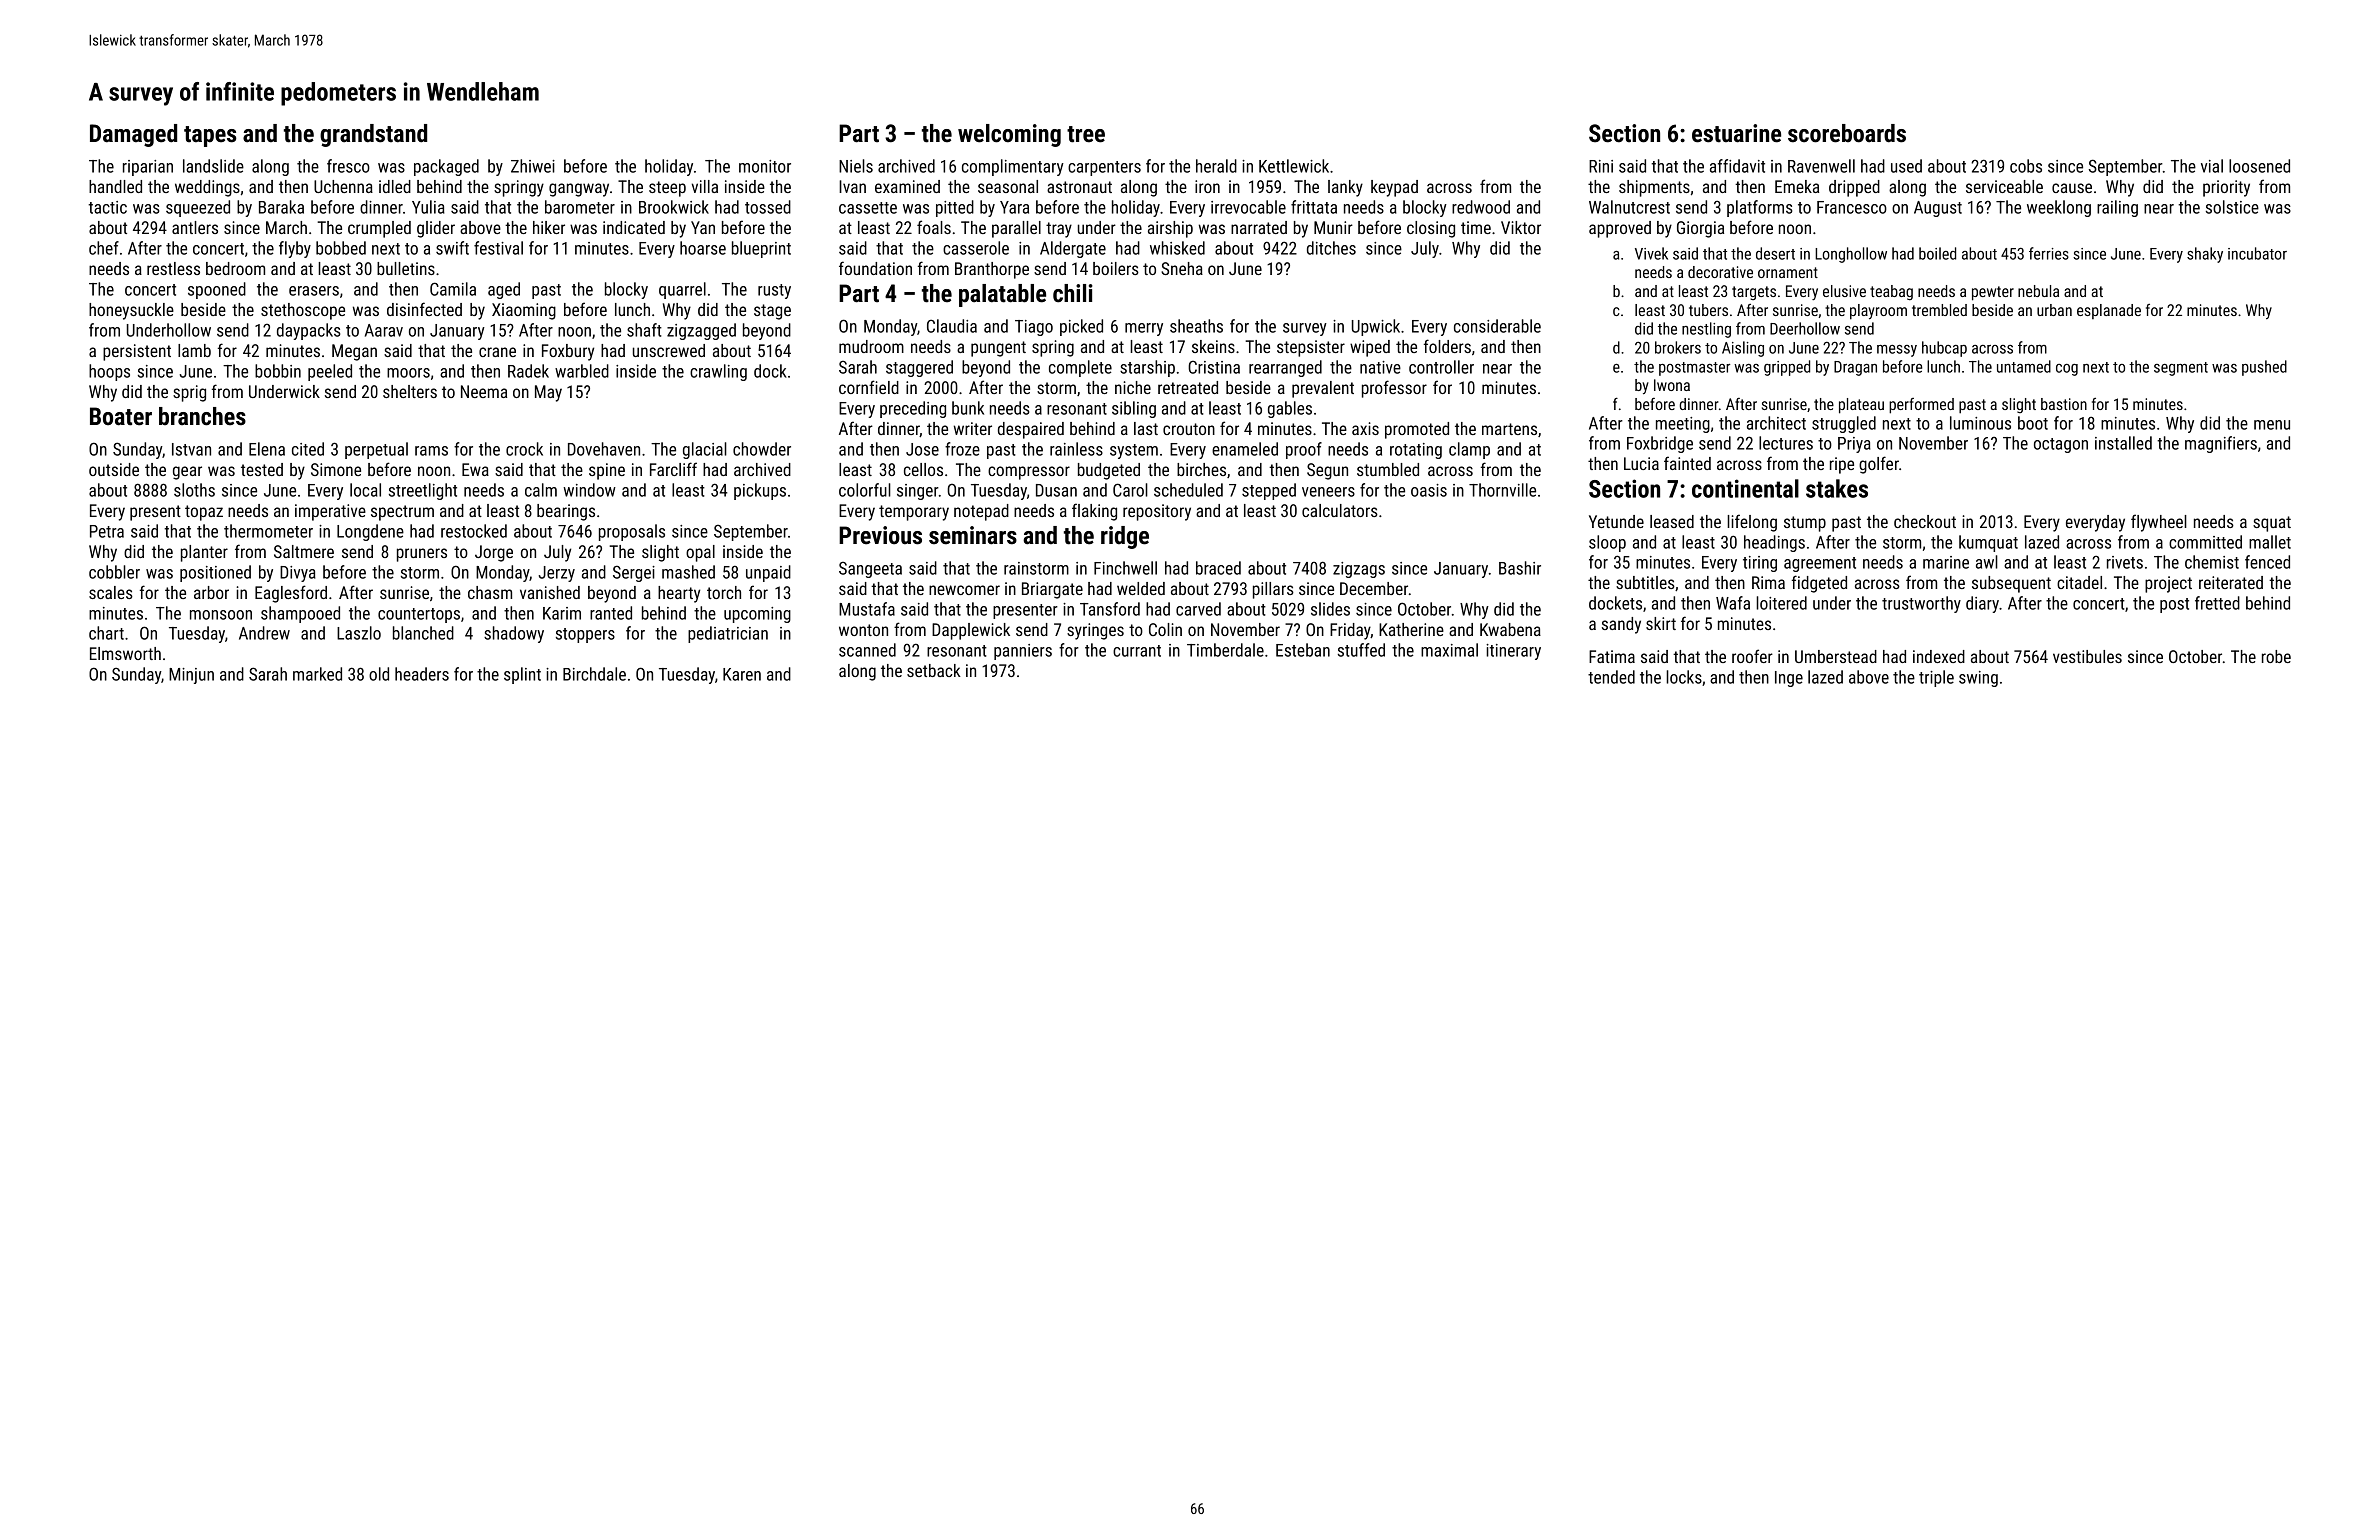 The height and width of the image is (1540, 2380). I want to click on headers, so click(422, 674).
